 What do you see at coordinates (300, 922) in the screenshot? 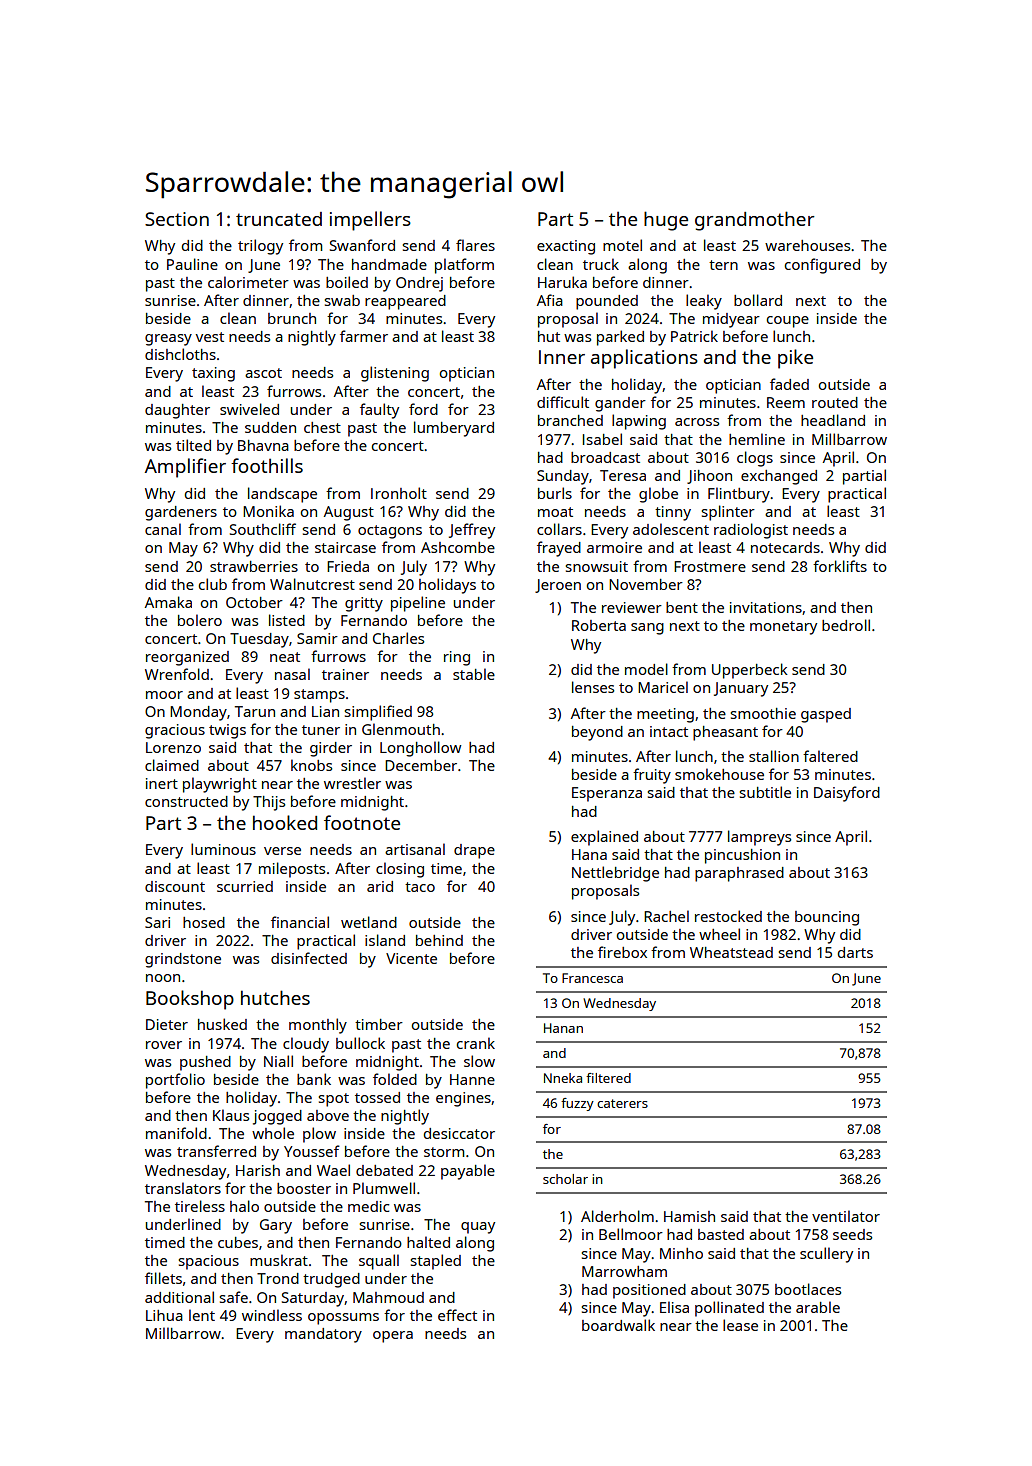
I see `financial` at bounding box center [300, 922].
